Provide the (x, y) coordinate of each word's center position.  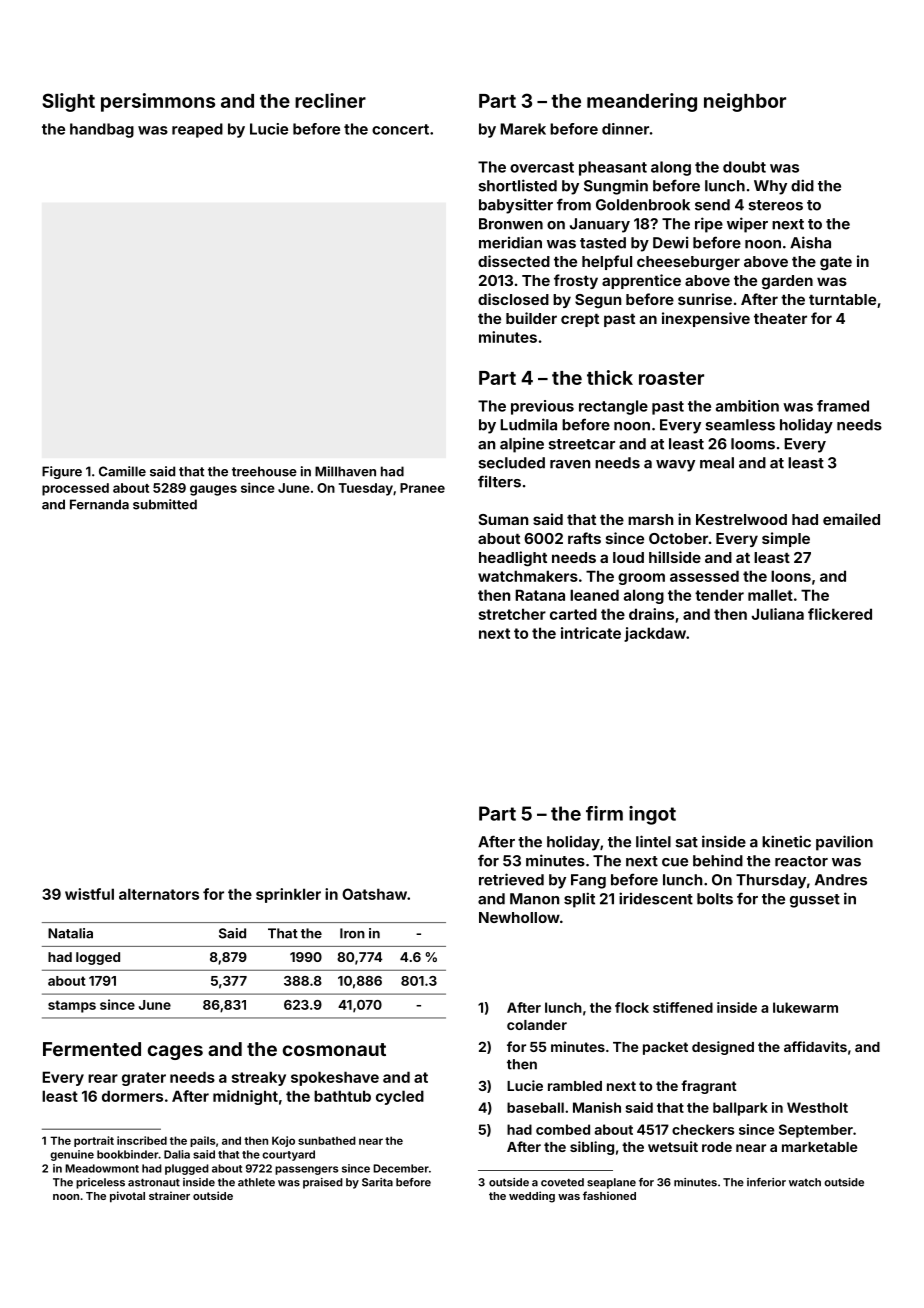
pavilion (844, 843)
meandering (642, 102)
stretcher (512, 614)
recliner (330, 100)
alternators (159, 894)
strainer (169, 1195)
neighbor (745, 102)
